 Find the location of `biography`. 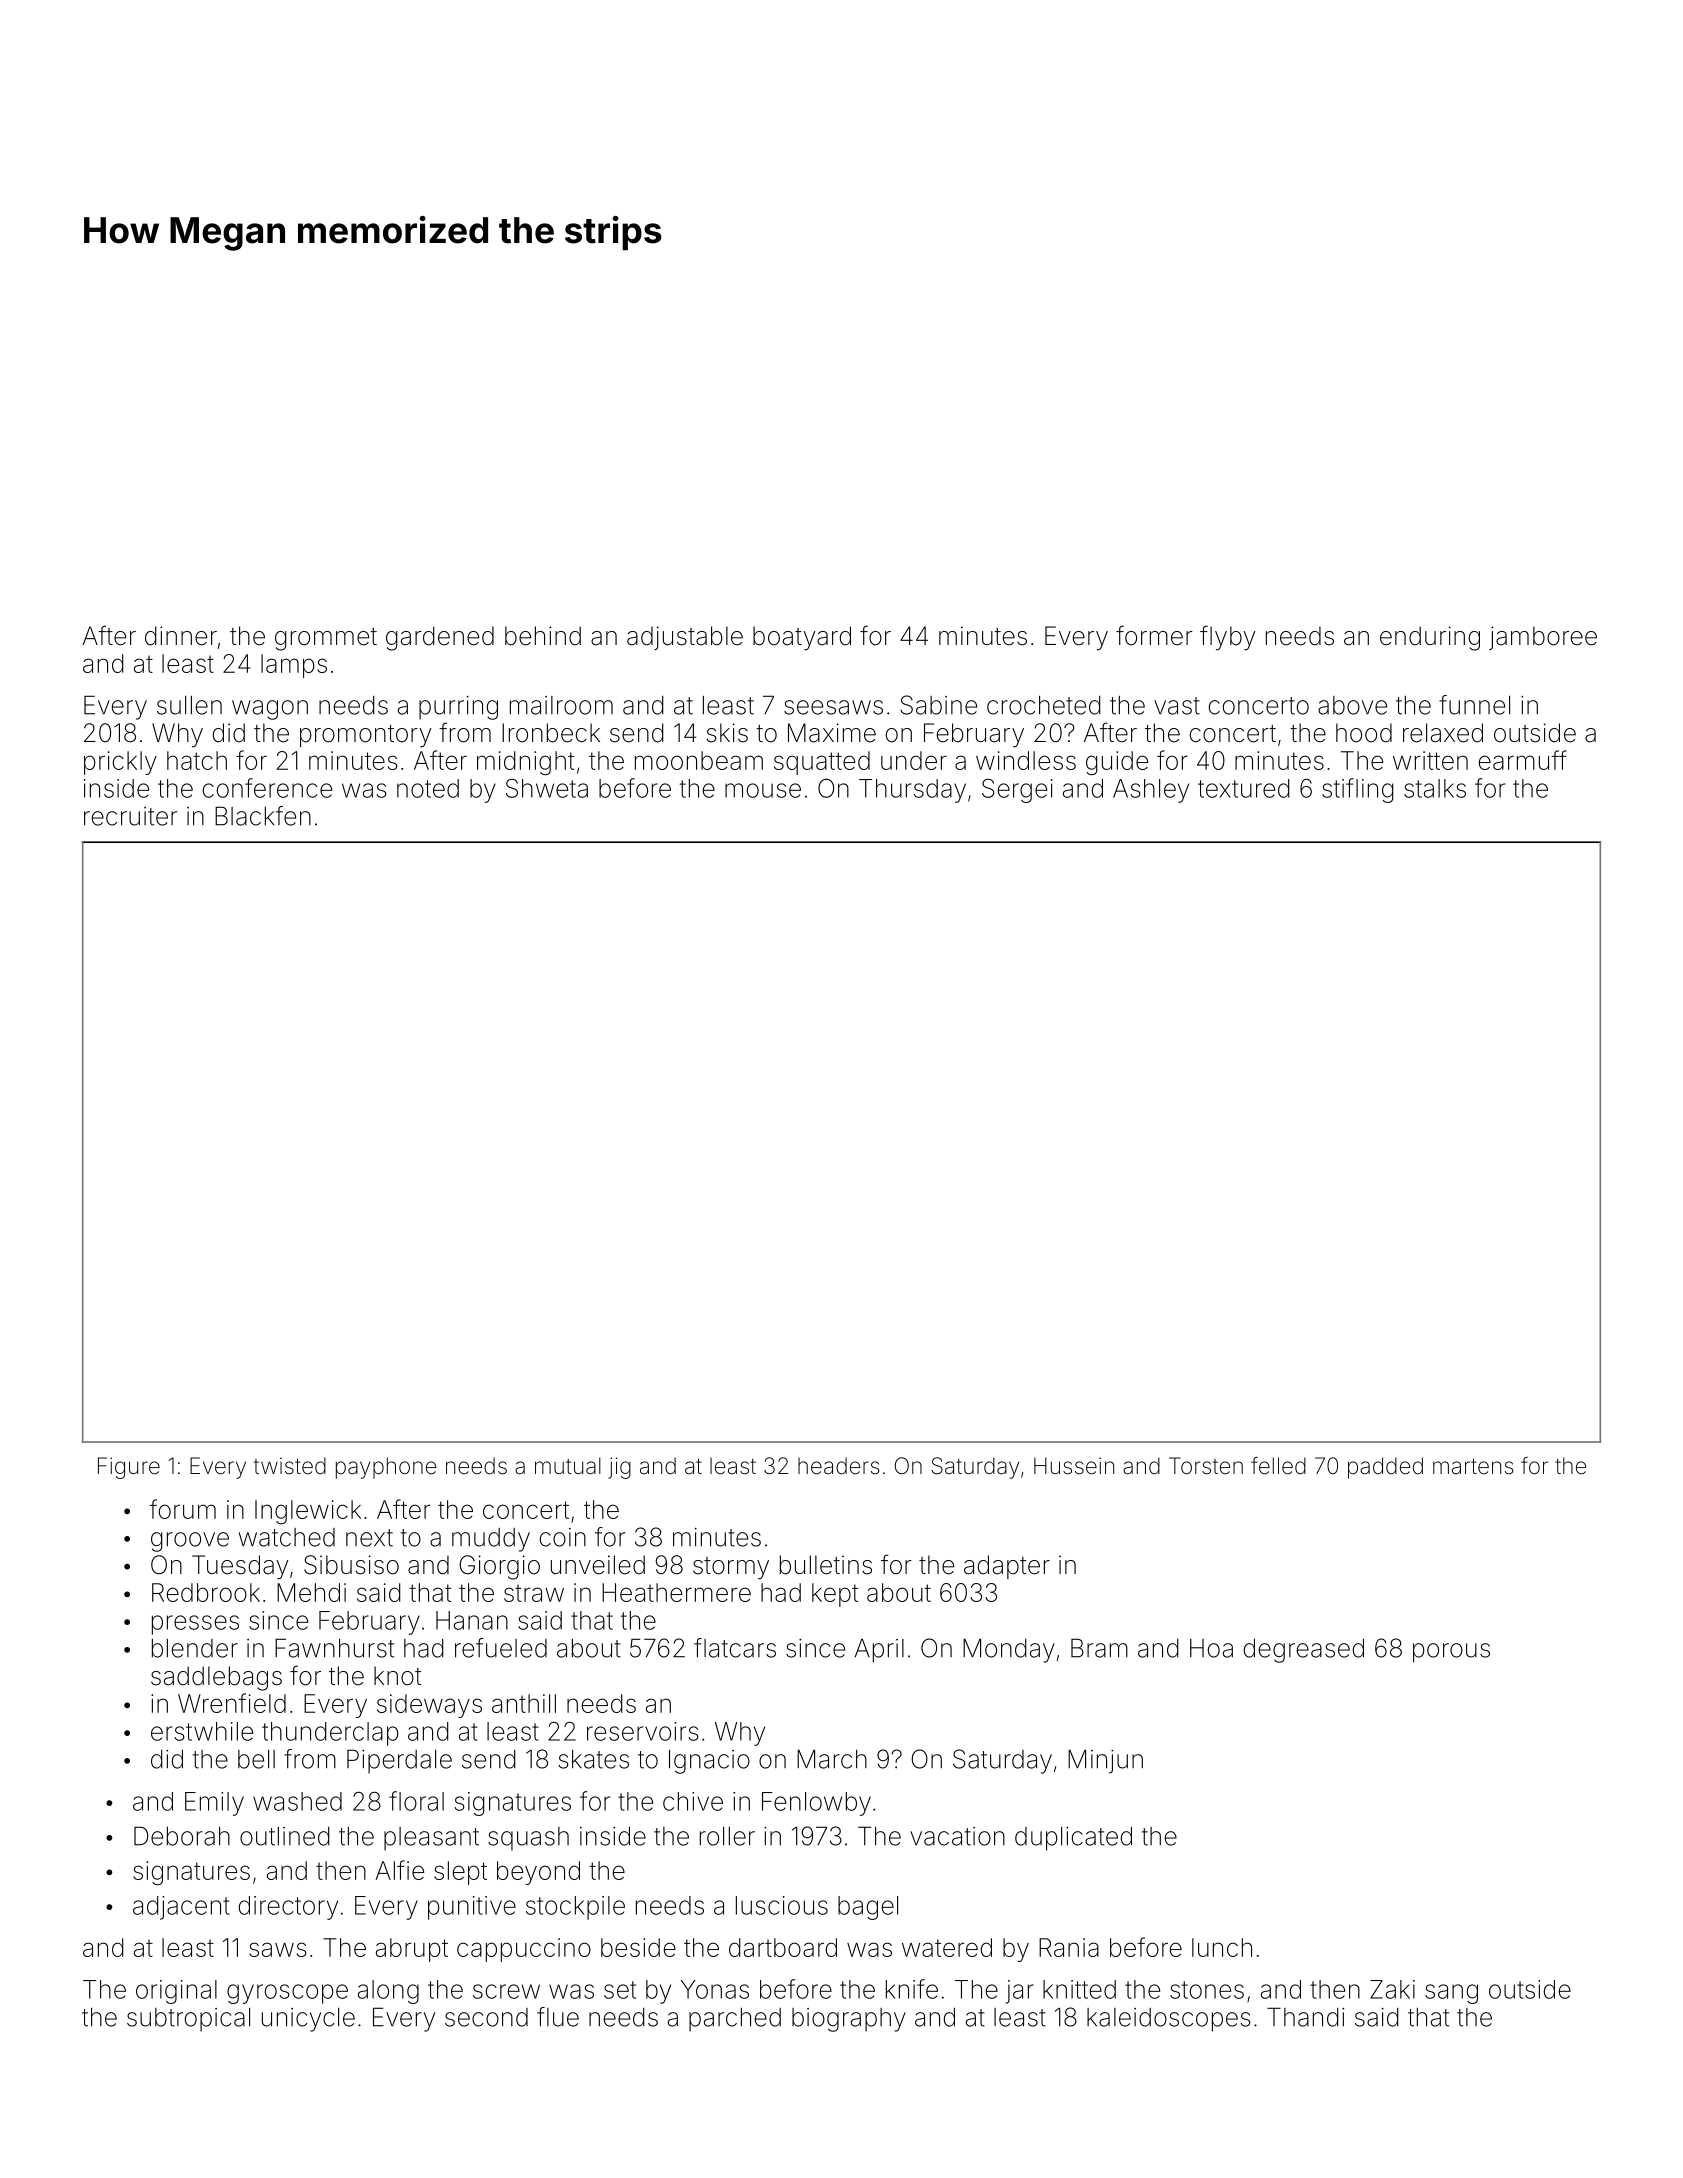

biography is located at coordinates (849, 2020).
